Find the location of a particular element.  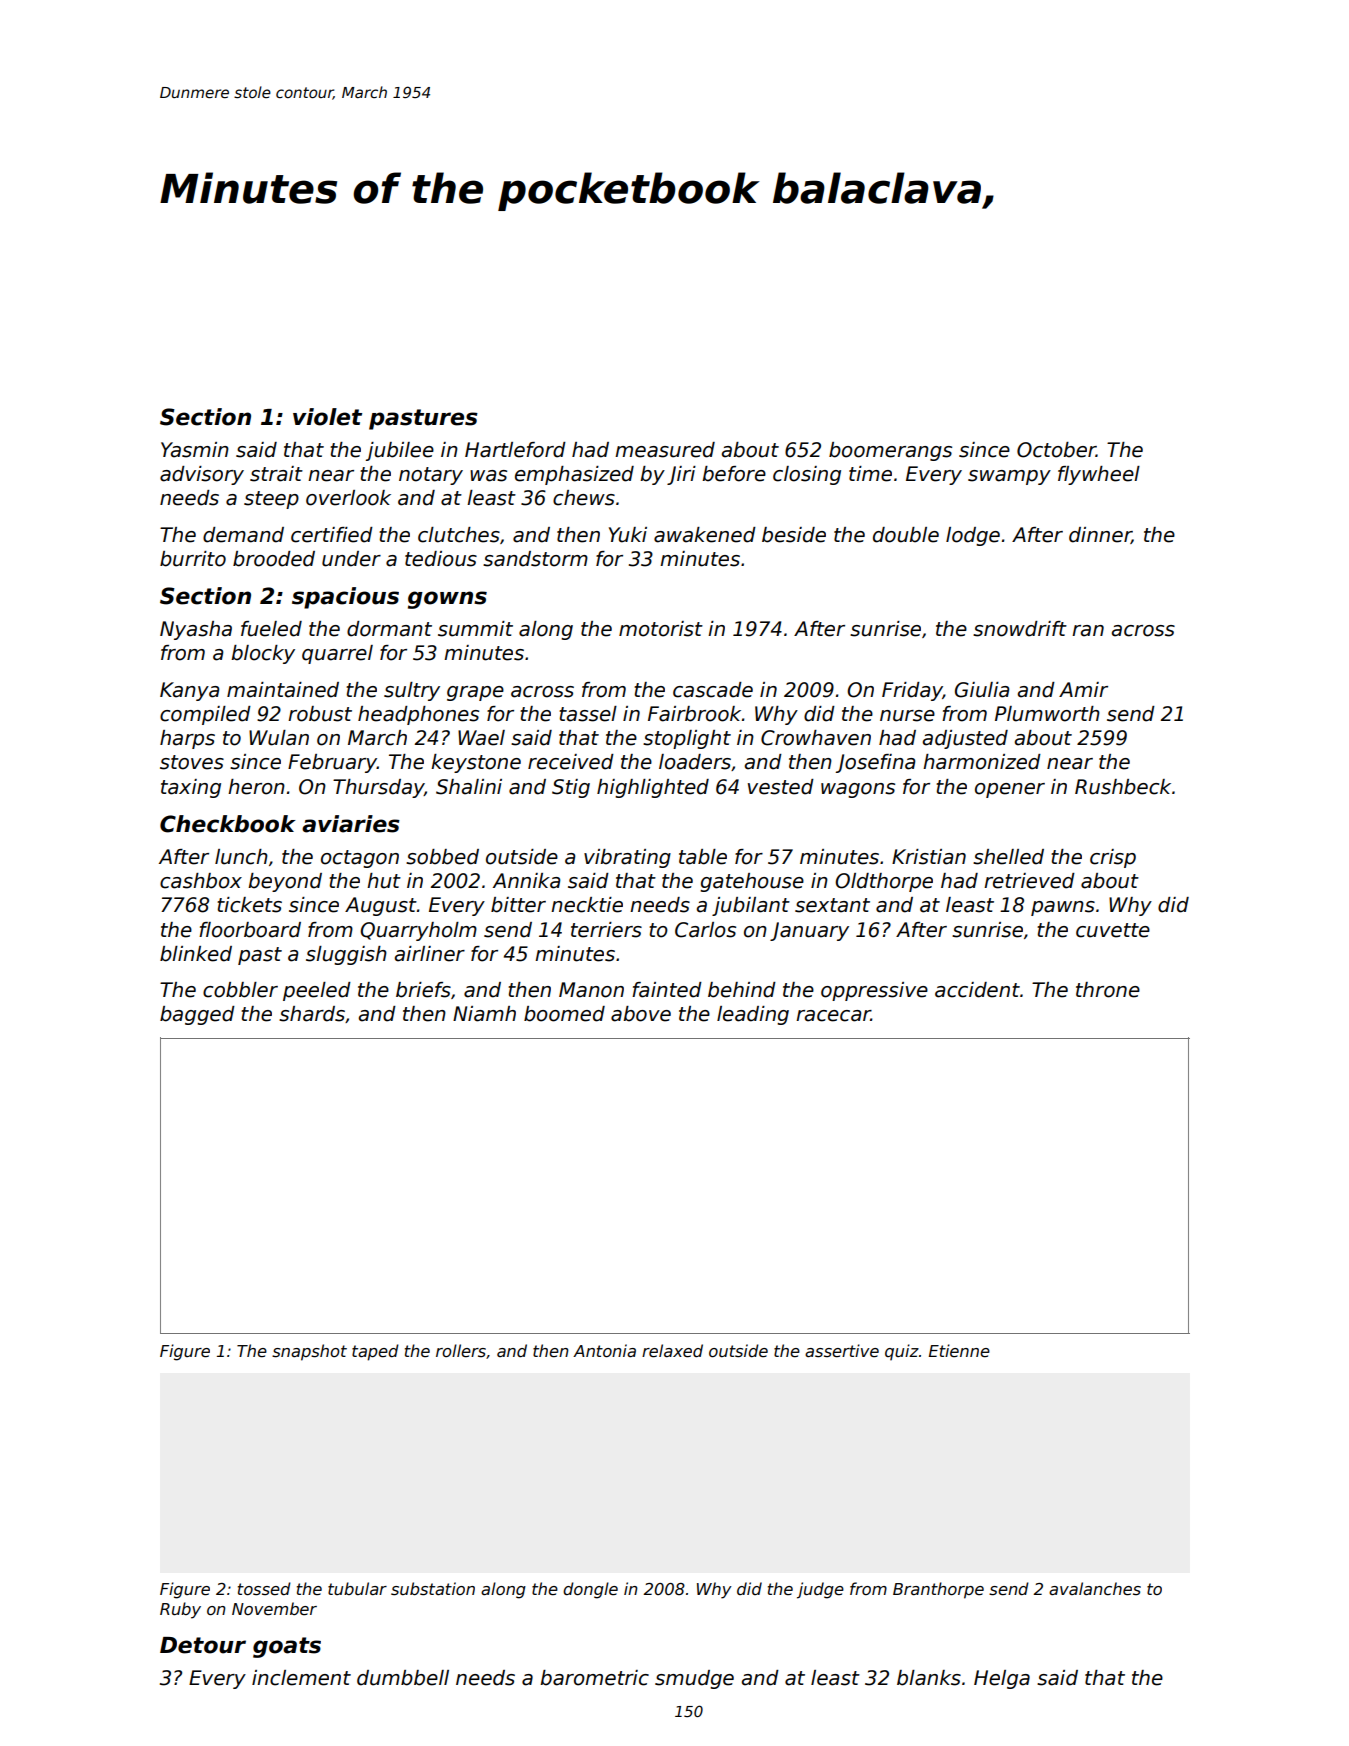

Niamh is located at coordinates (484, 1014).
